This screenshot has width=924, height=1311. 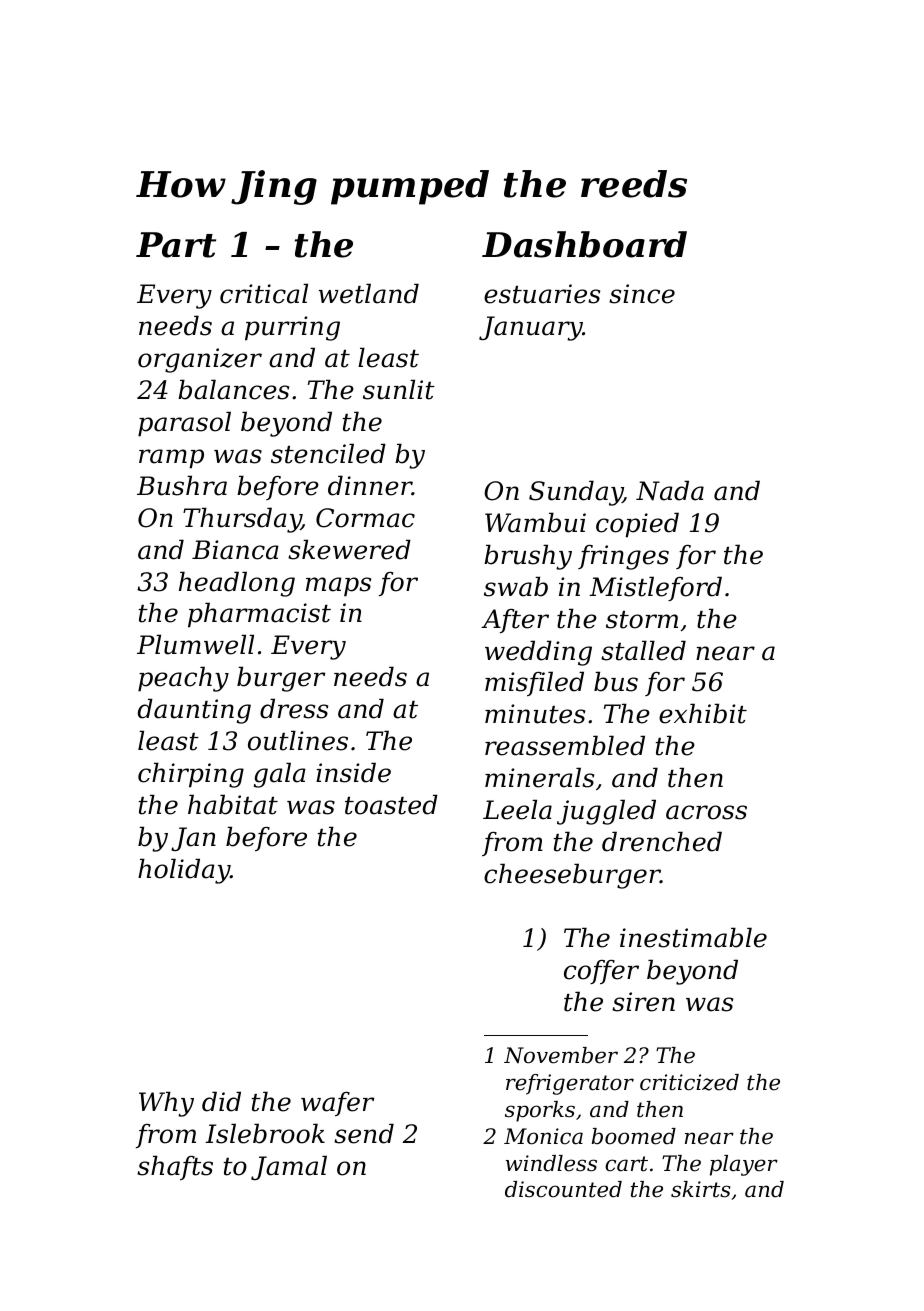 What do you see at coordinates (601, 972) in the screenshot?
I see `coffer` at bounding box center [601, 972].
